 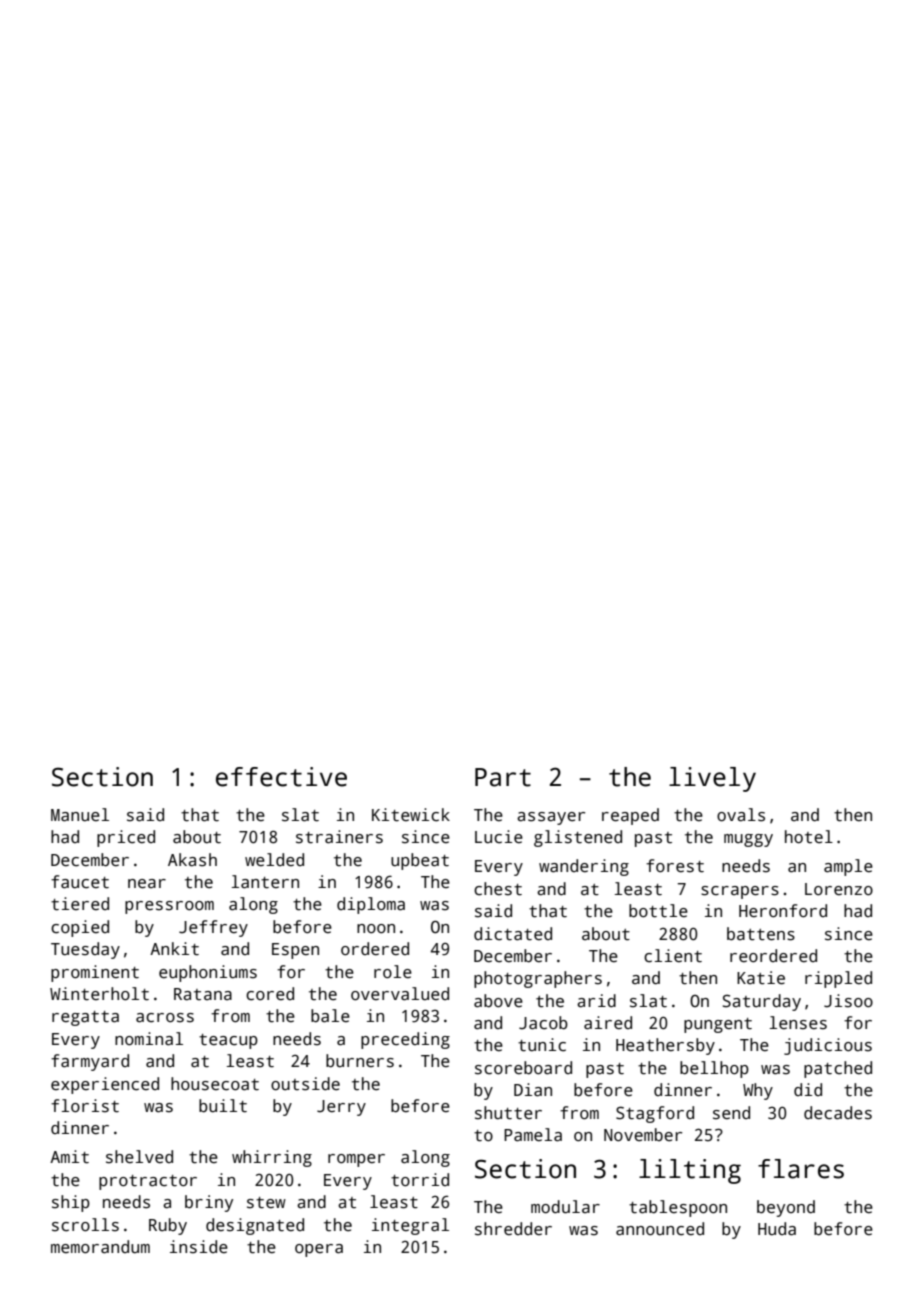 What do you see at coordinates (838, 1113) in the screenshot?
I see `decades` at bounding box center [838, 1113].
